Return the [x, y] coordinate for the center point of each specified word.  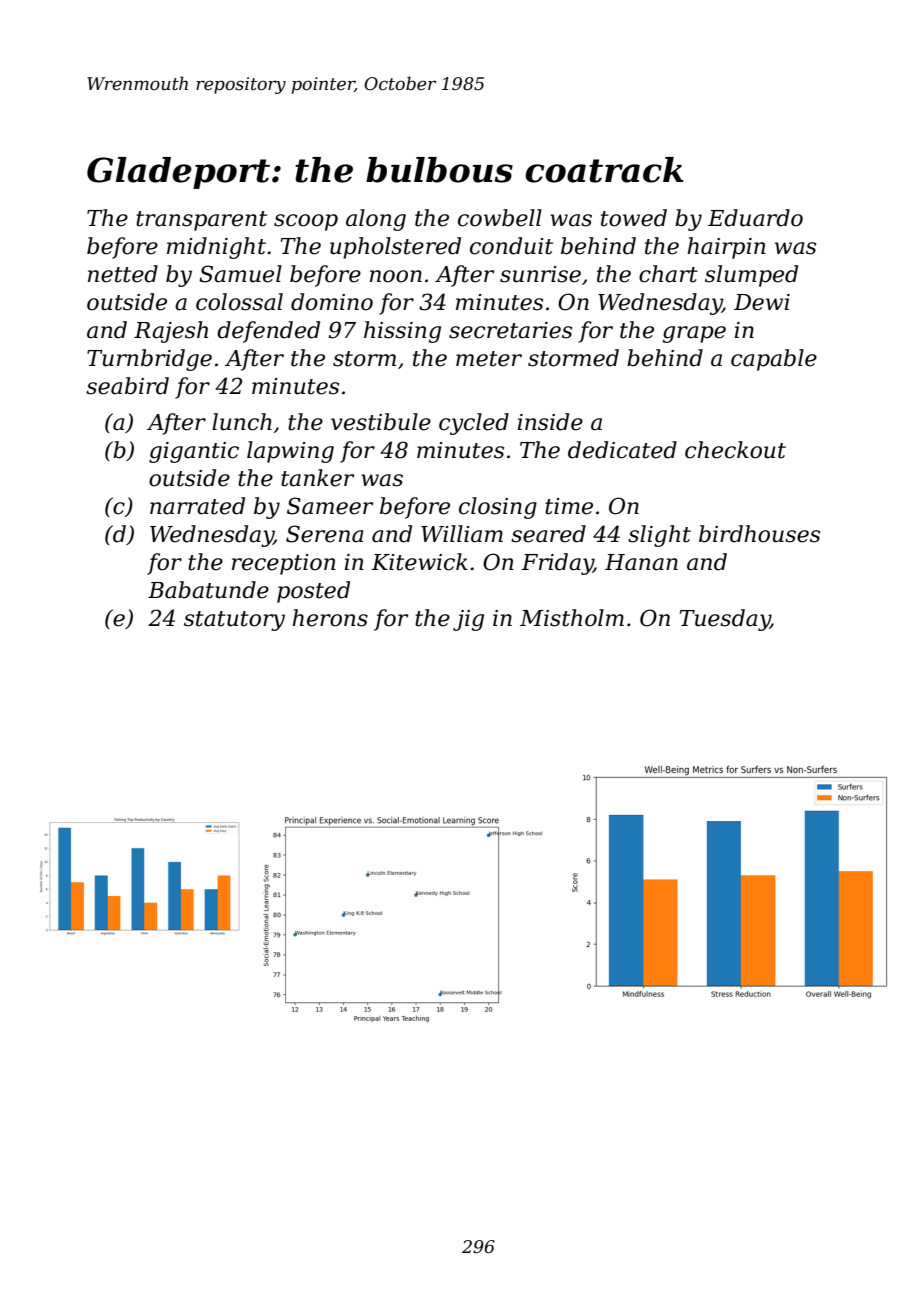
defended [268, 332]
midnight [216, 248]
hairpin [726, 248]
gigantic [194, 452]
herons [330, 618]
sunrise [540, 274]
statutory [234, 621]
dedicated [622, 450]
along [376, 220]
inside [550, 422]
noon [396, 276]
